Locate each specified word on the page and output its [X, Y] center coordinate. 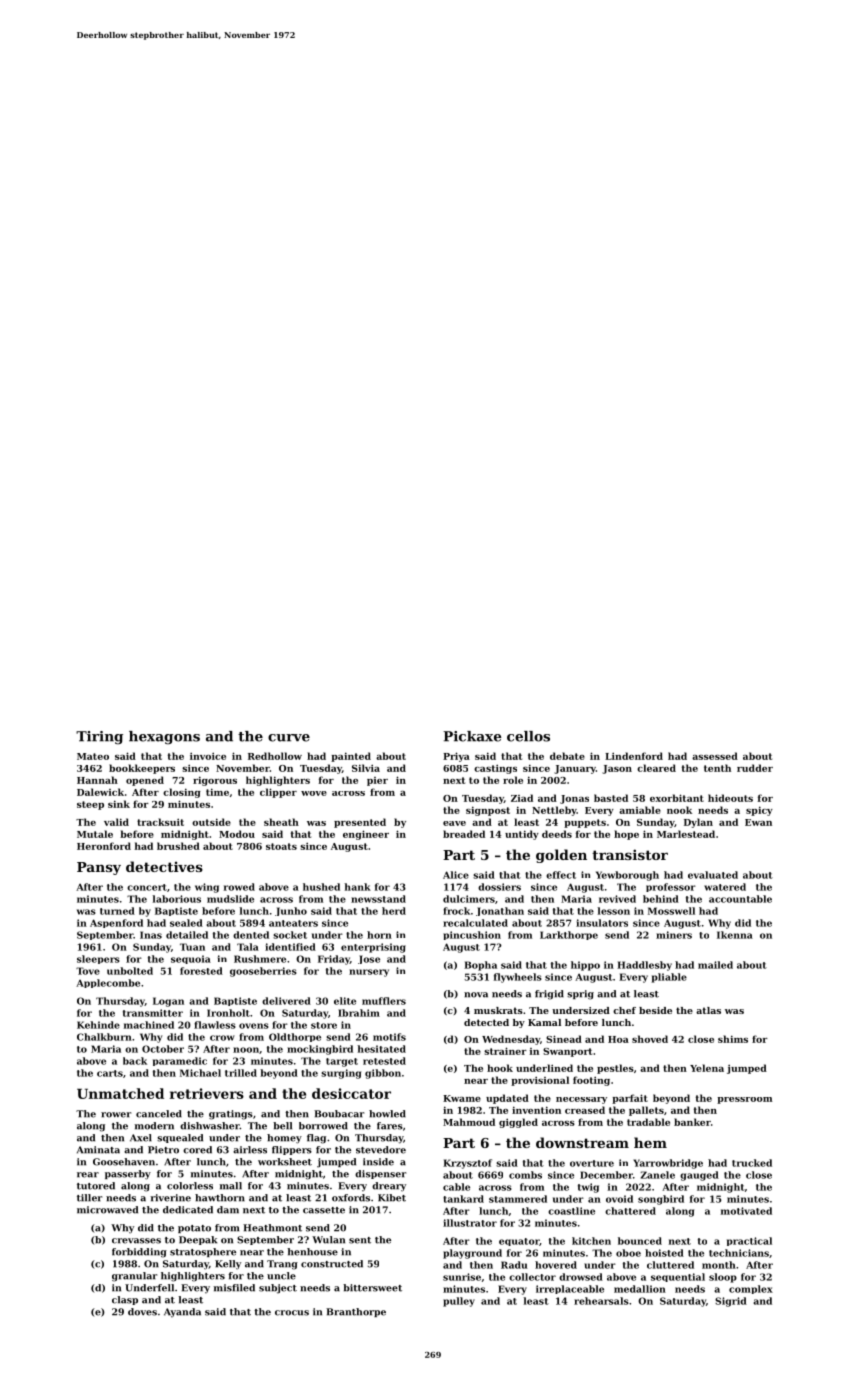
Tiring [99, 738]
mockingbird [320, 1050]
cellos [528, 736]
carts [110, 1073]
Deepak [198, 1240]
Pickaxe [472, 736]
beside [655, 1010]
